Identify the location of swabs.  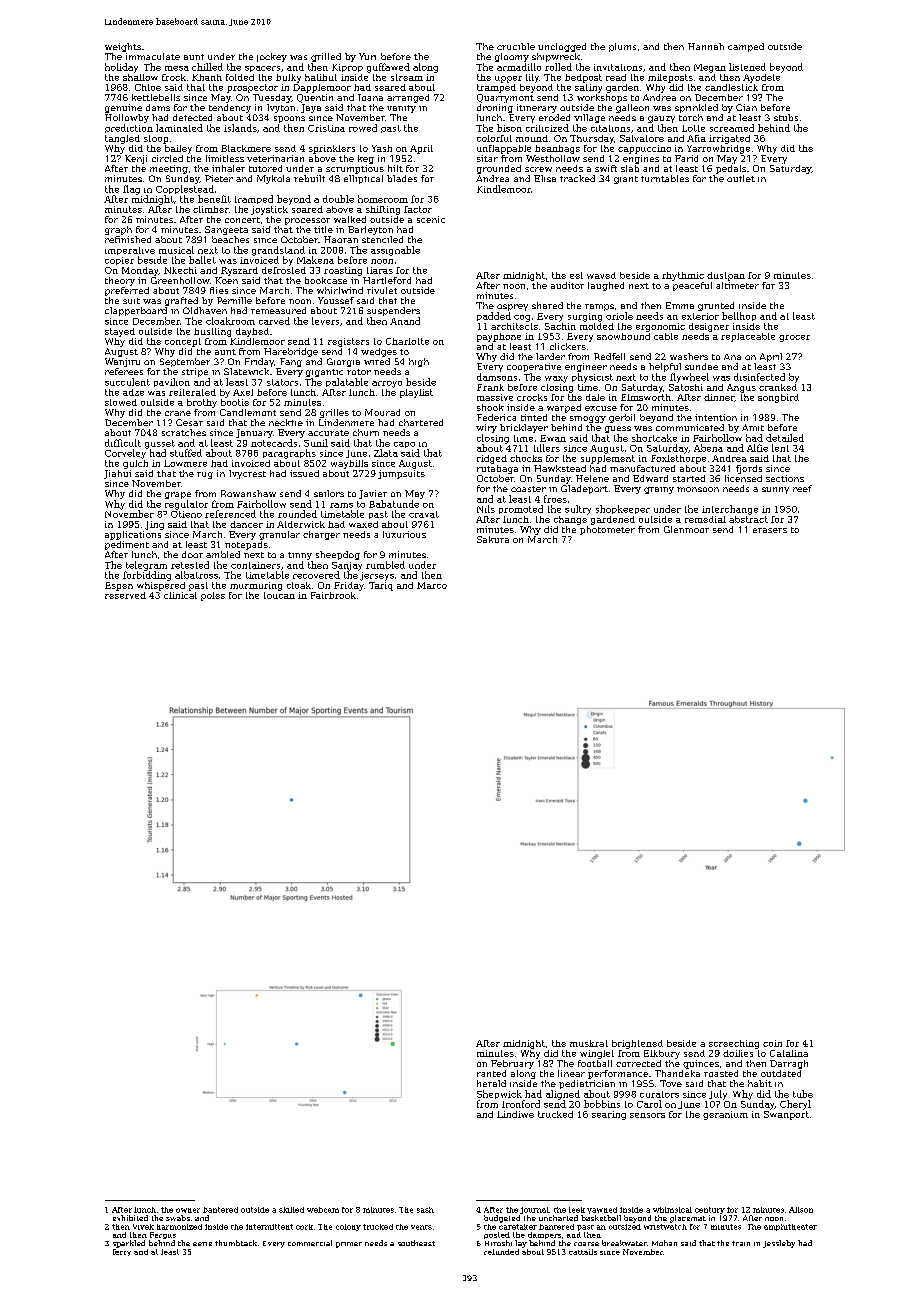
(178, 1218).
